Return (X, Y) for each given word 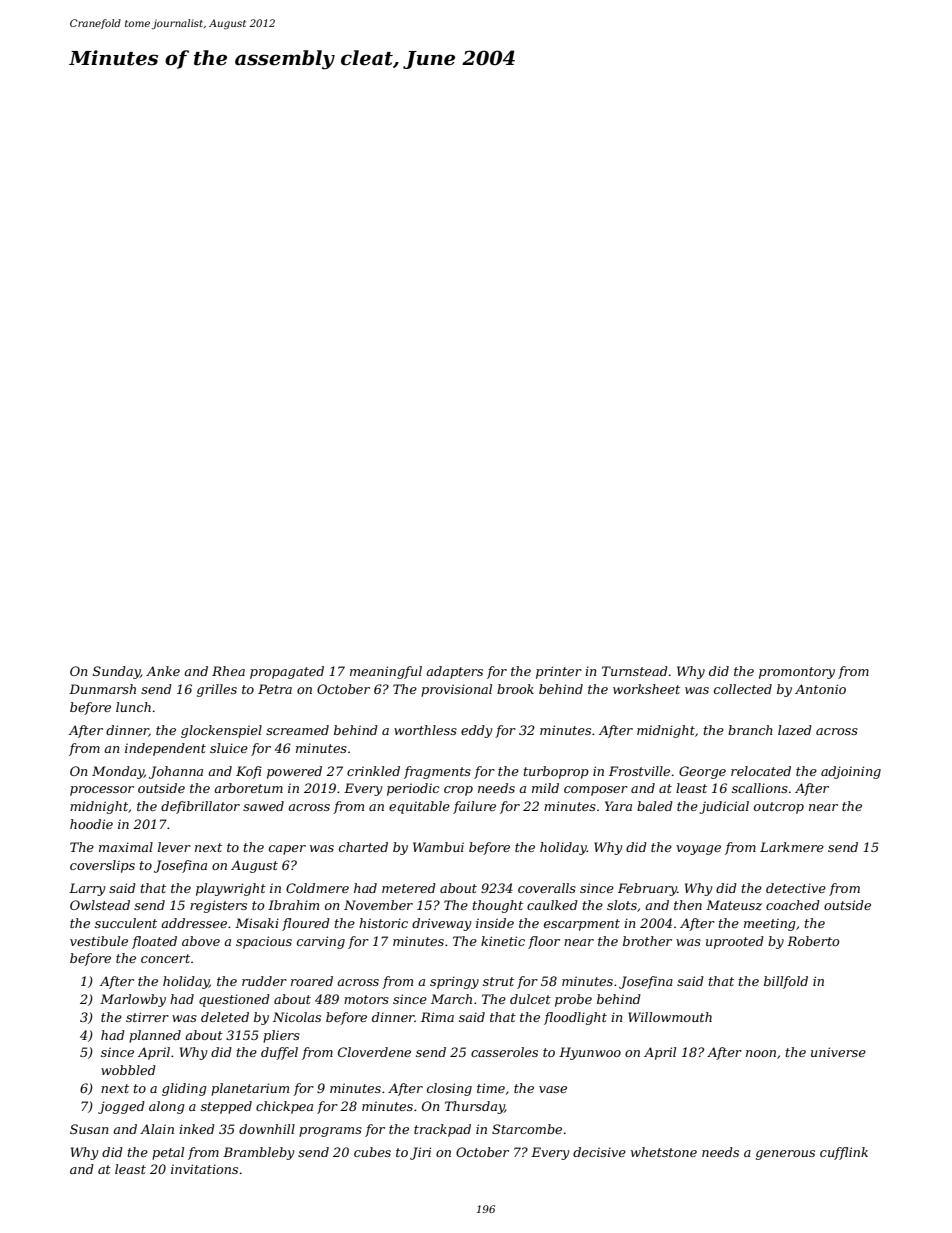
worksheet (646, 689)
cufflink (844, 1153)
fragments (437, 772)
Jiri (420, 1153)
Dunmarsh (102, 689)
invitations (204, 1169)
